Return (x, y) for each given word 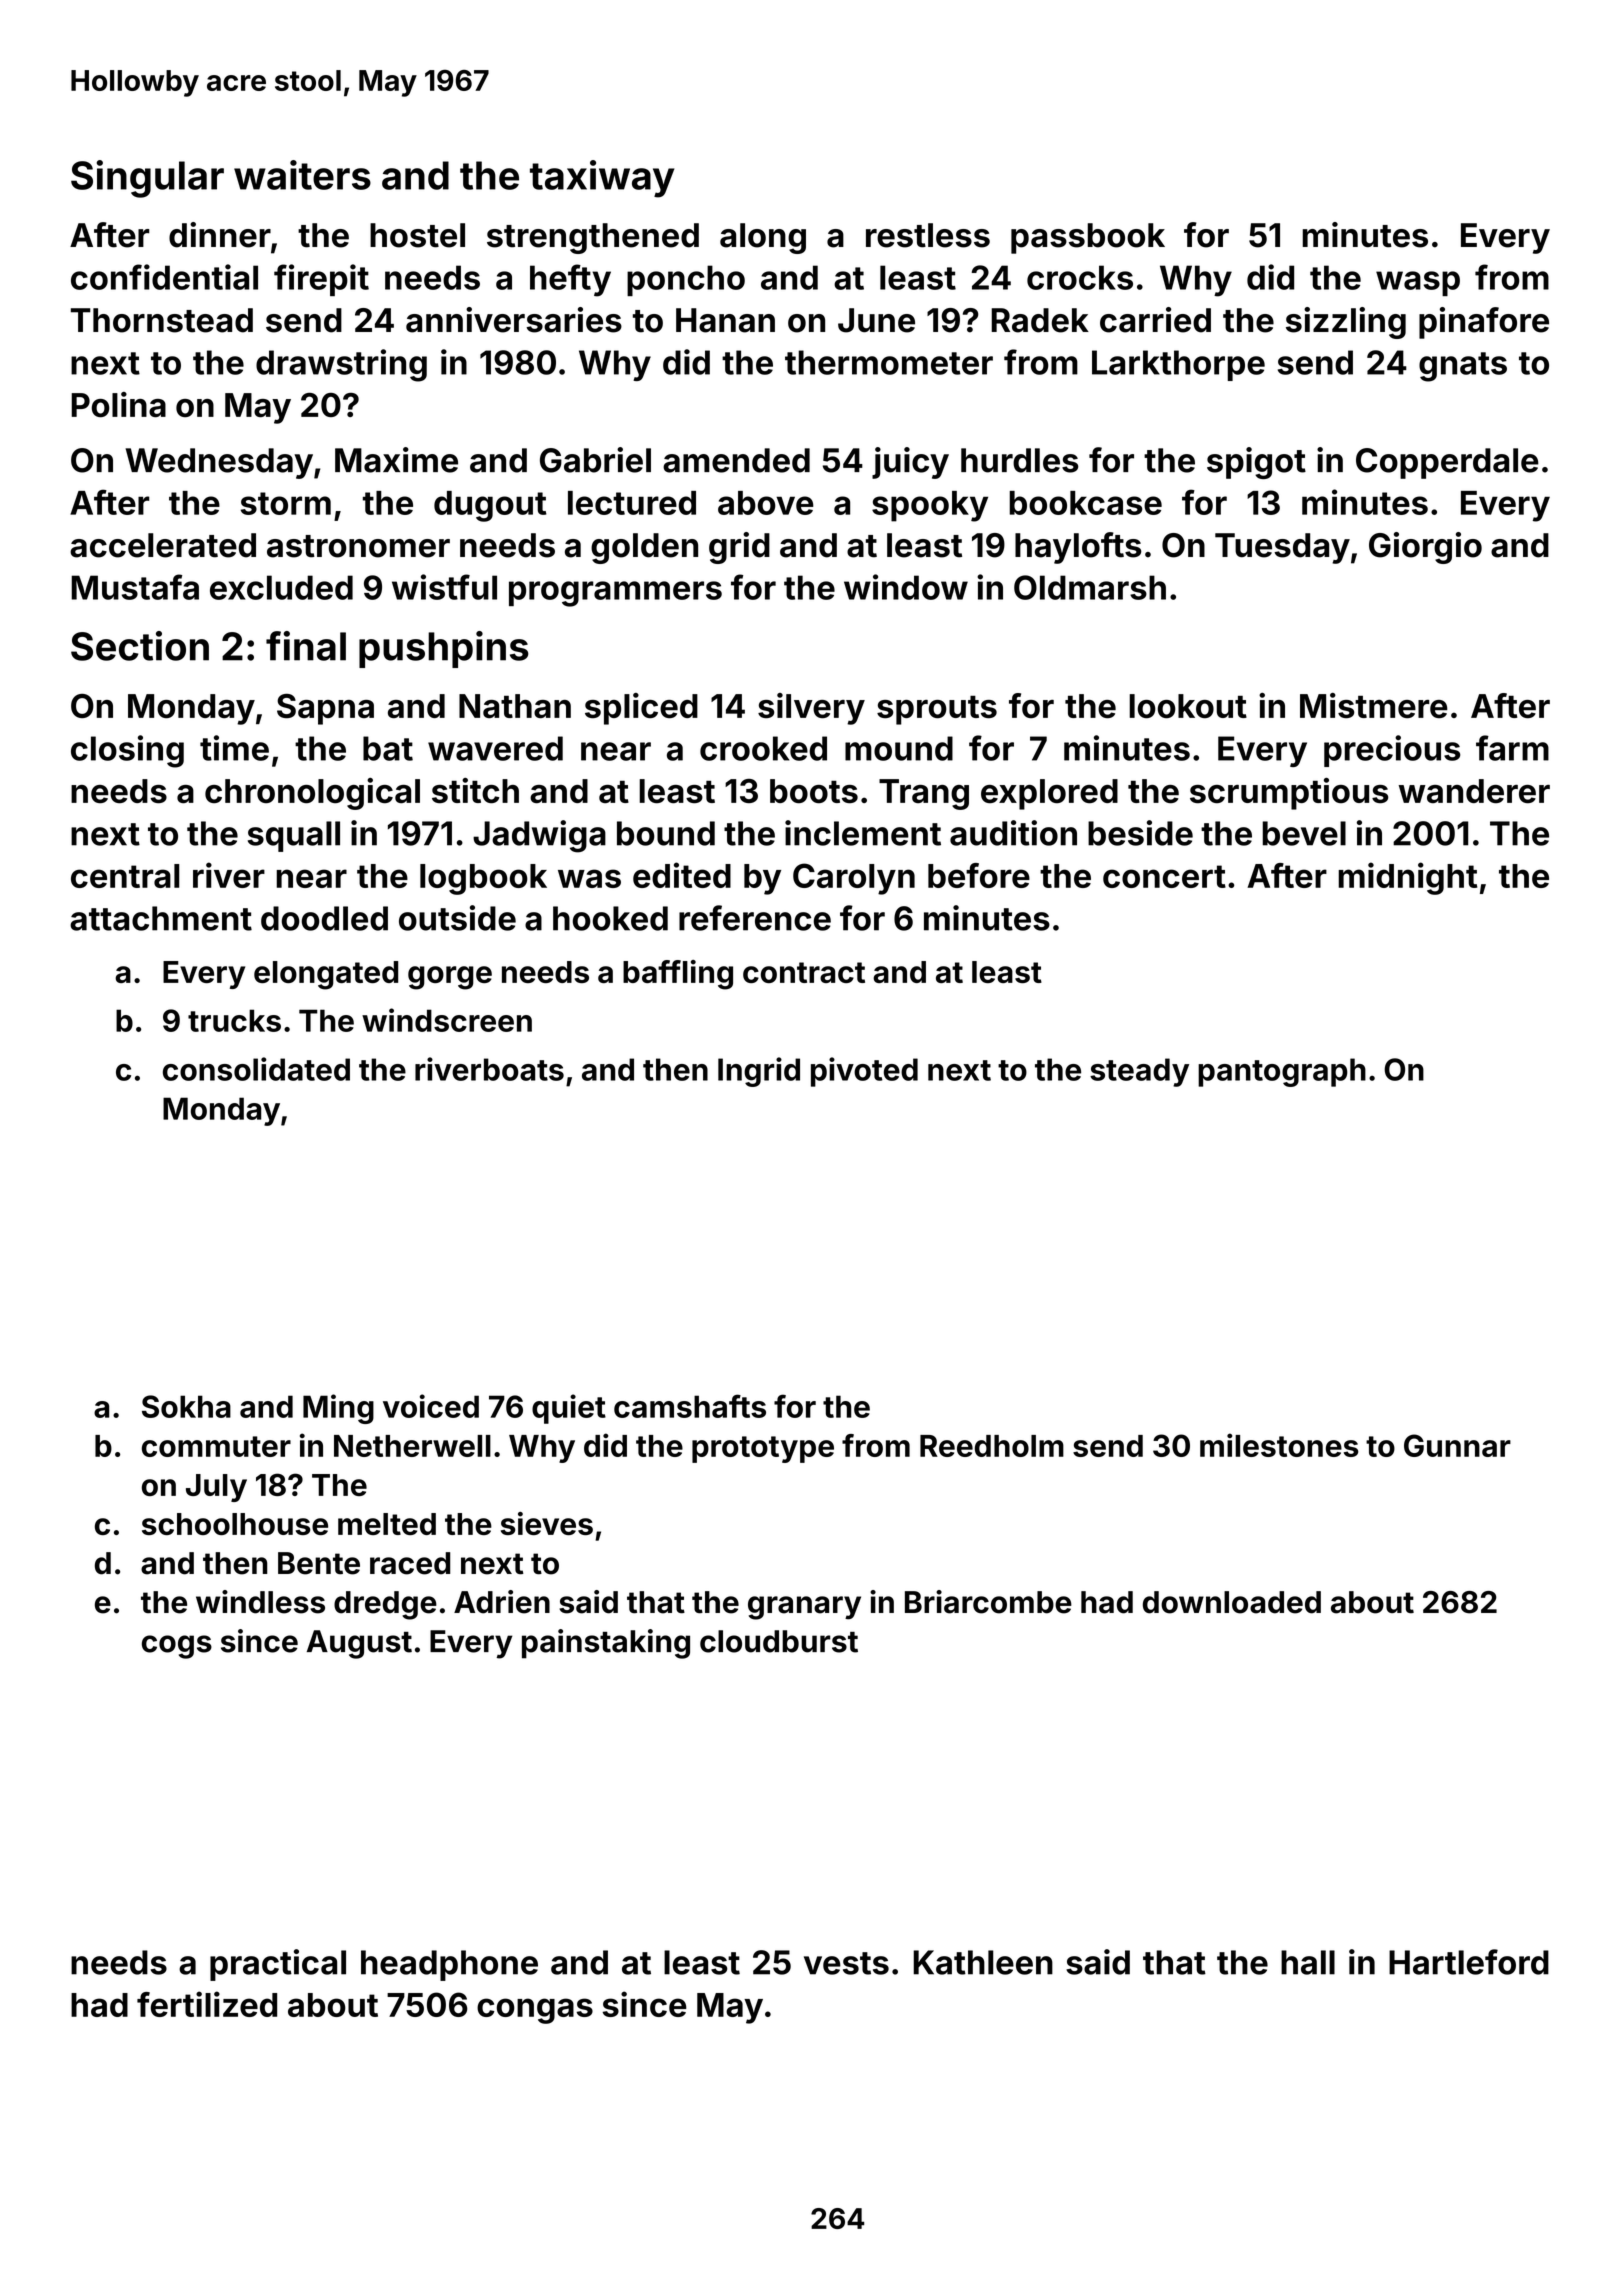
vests (846, 1963)
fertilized (207, 2004)
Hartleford (1469, 1962)
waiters (302, 175)
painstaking (606, 1644)
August (359, 1644)
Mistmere (1374, 706)
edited (682, 875)
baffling (678, 975)
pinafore (1484, 323)
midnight (1407, 878)
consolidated (256, 1069)
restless (928, 235)
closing (127, 751)
